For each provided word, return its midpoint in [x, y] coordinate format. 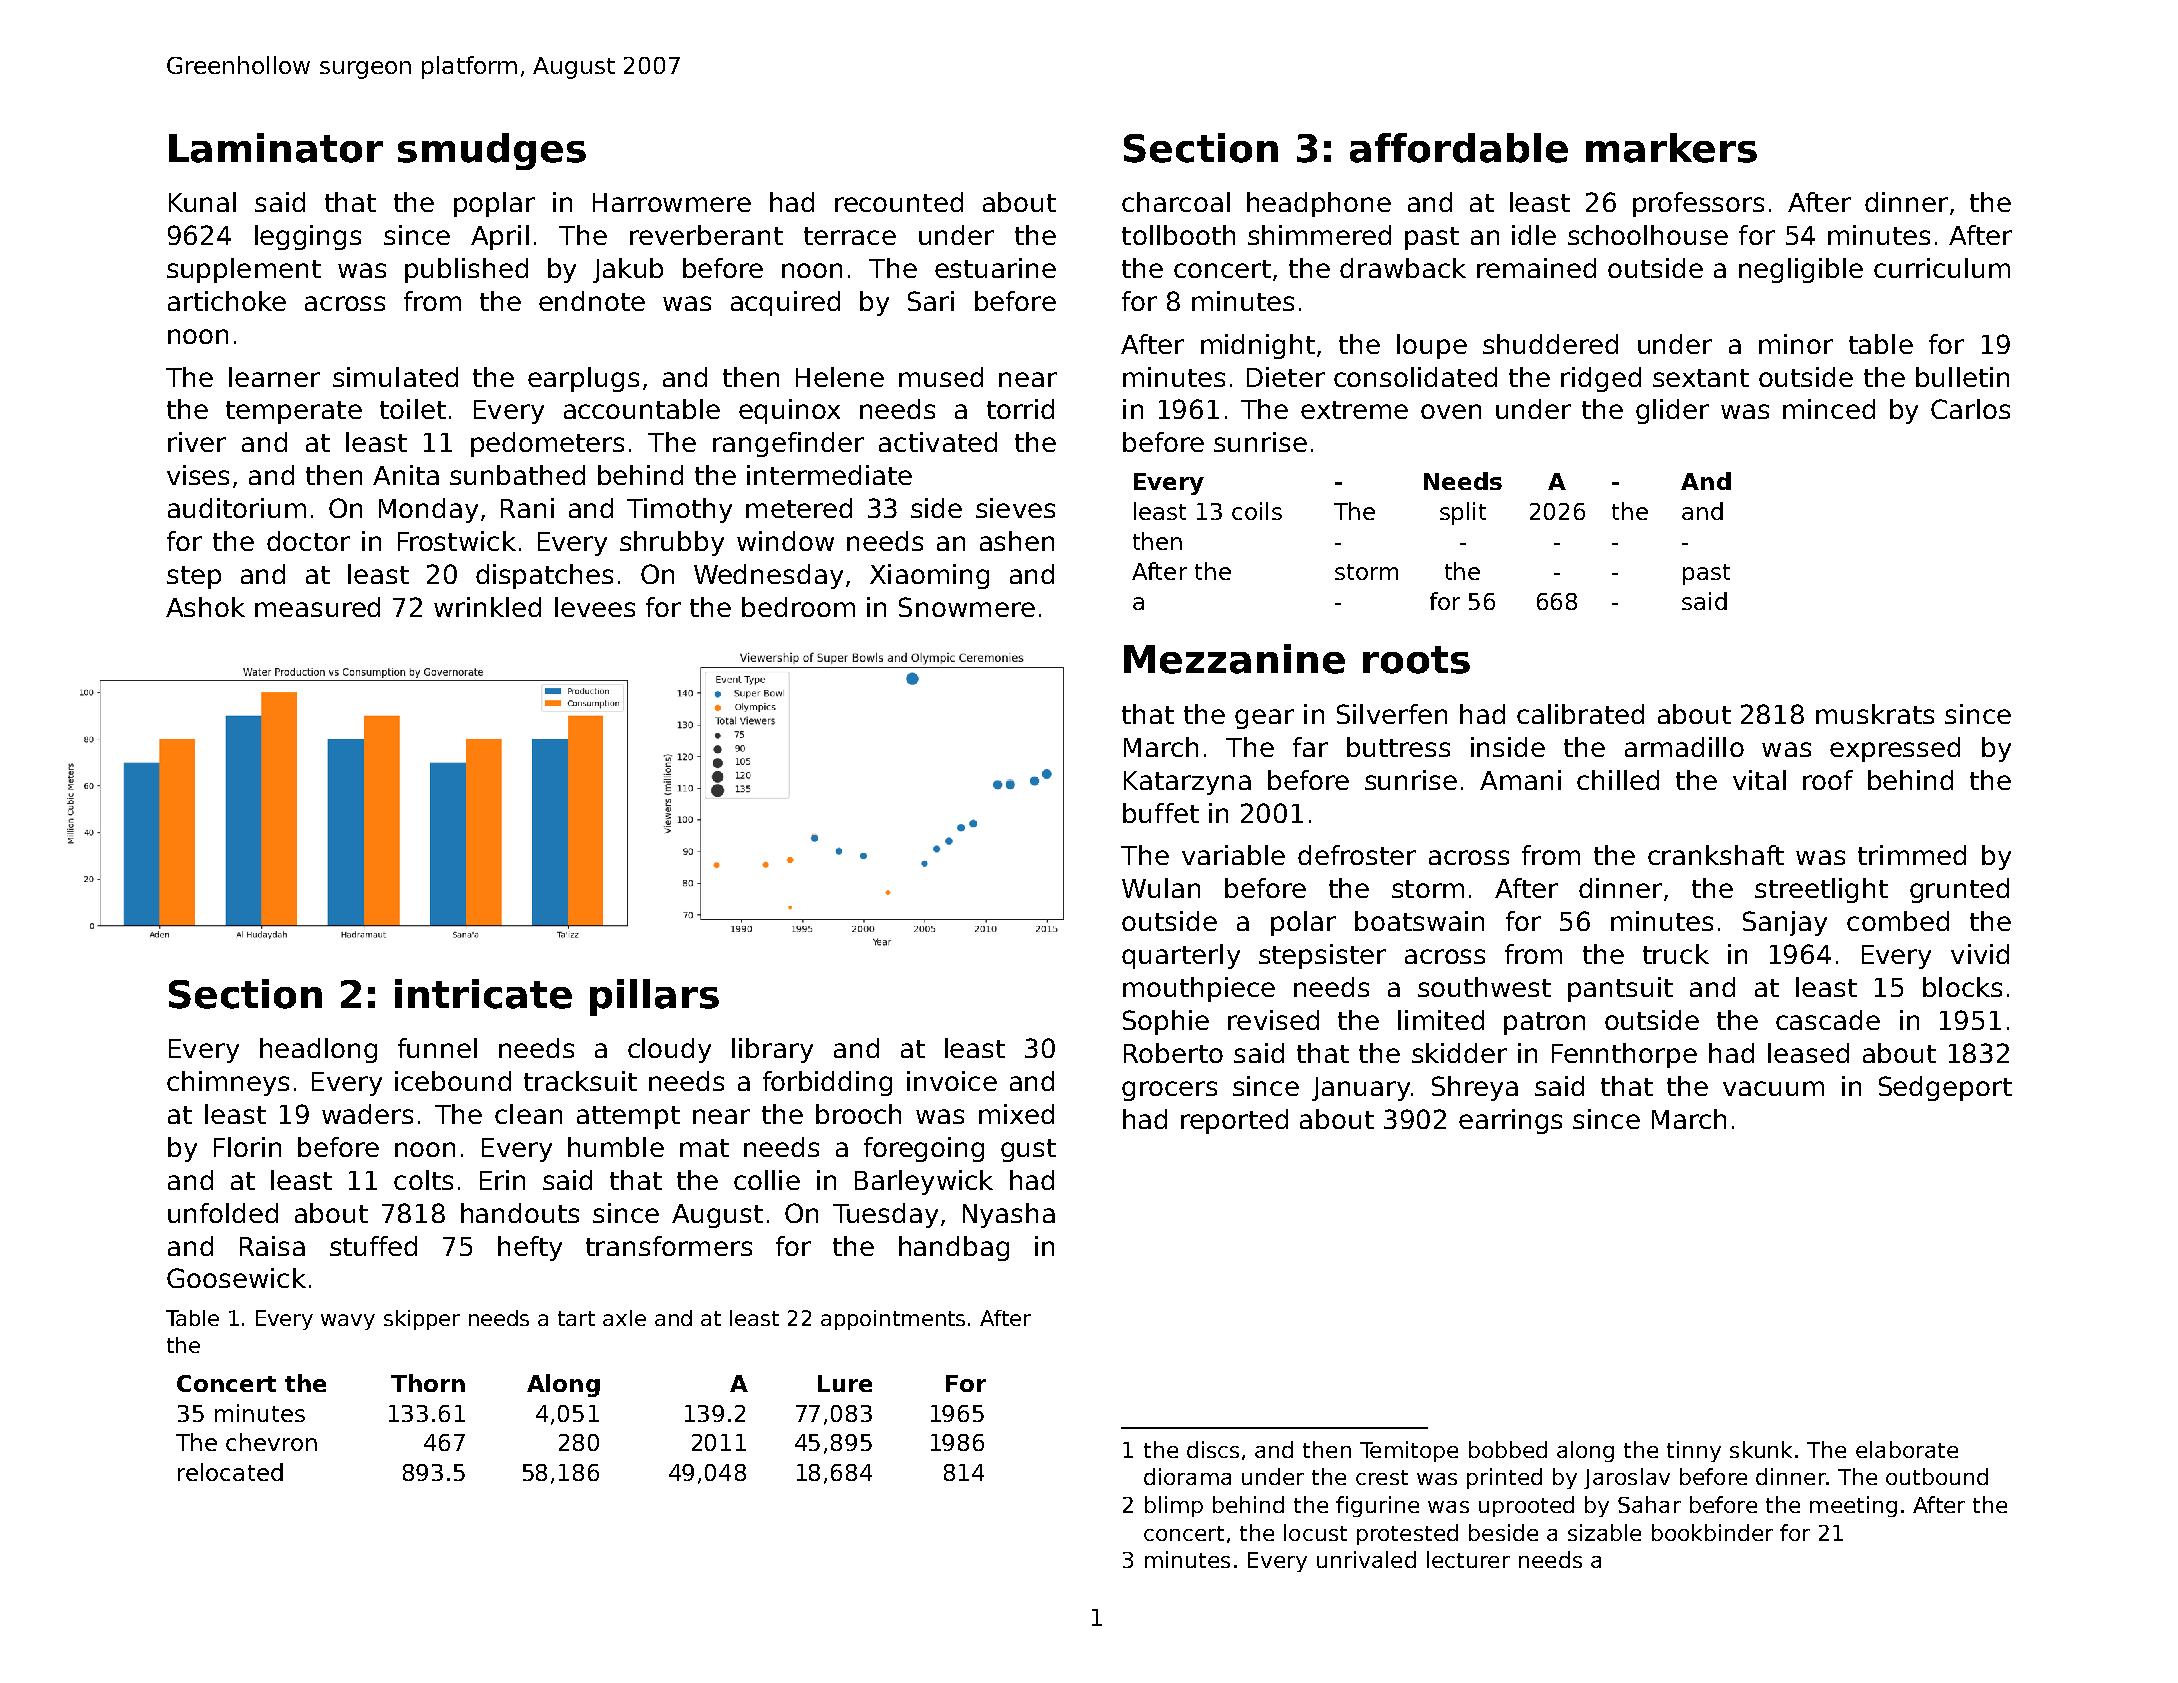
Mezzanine [1234, 659]
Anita [406, 475]
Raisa [272, 1246]
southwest [1484, 987]
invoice [952, 1081]
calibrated [1580, 714]
